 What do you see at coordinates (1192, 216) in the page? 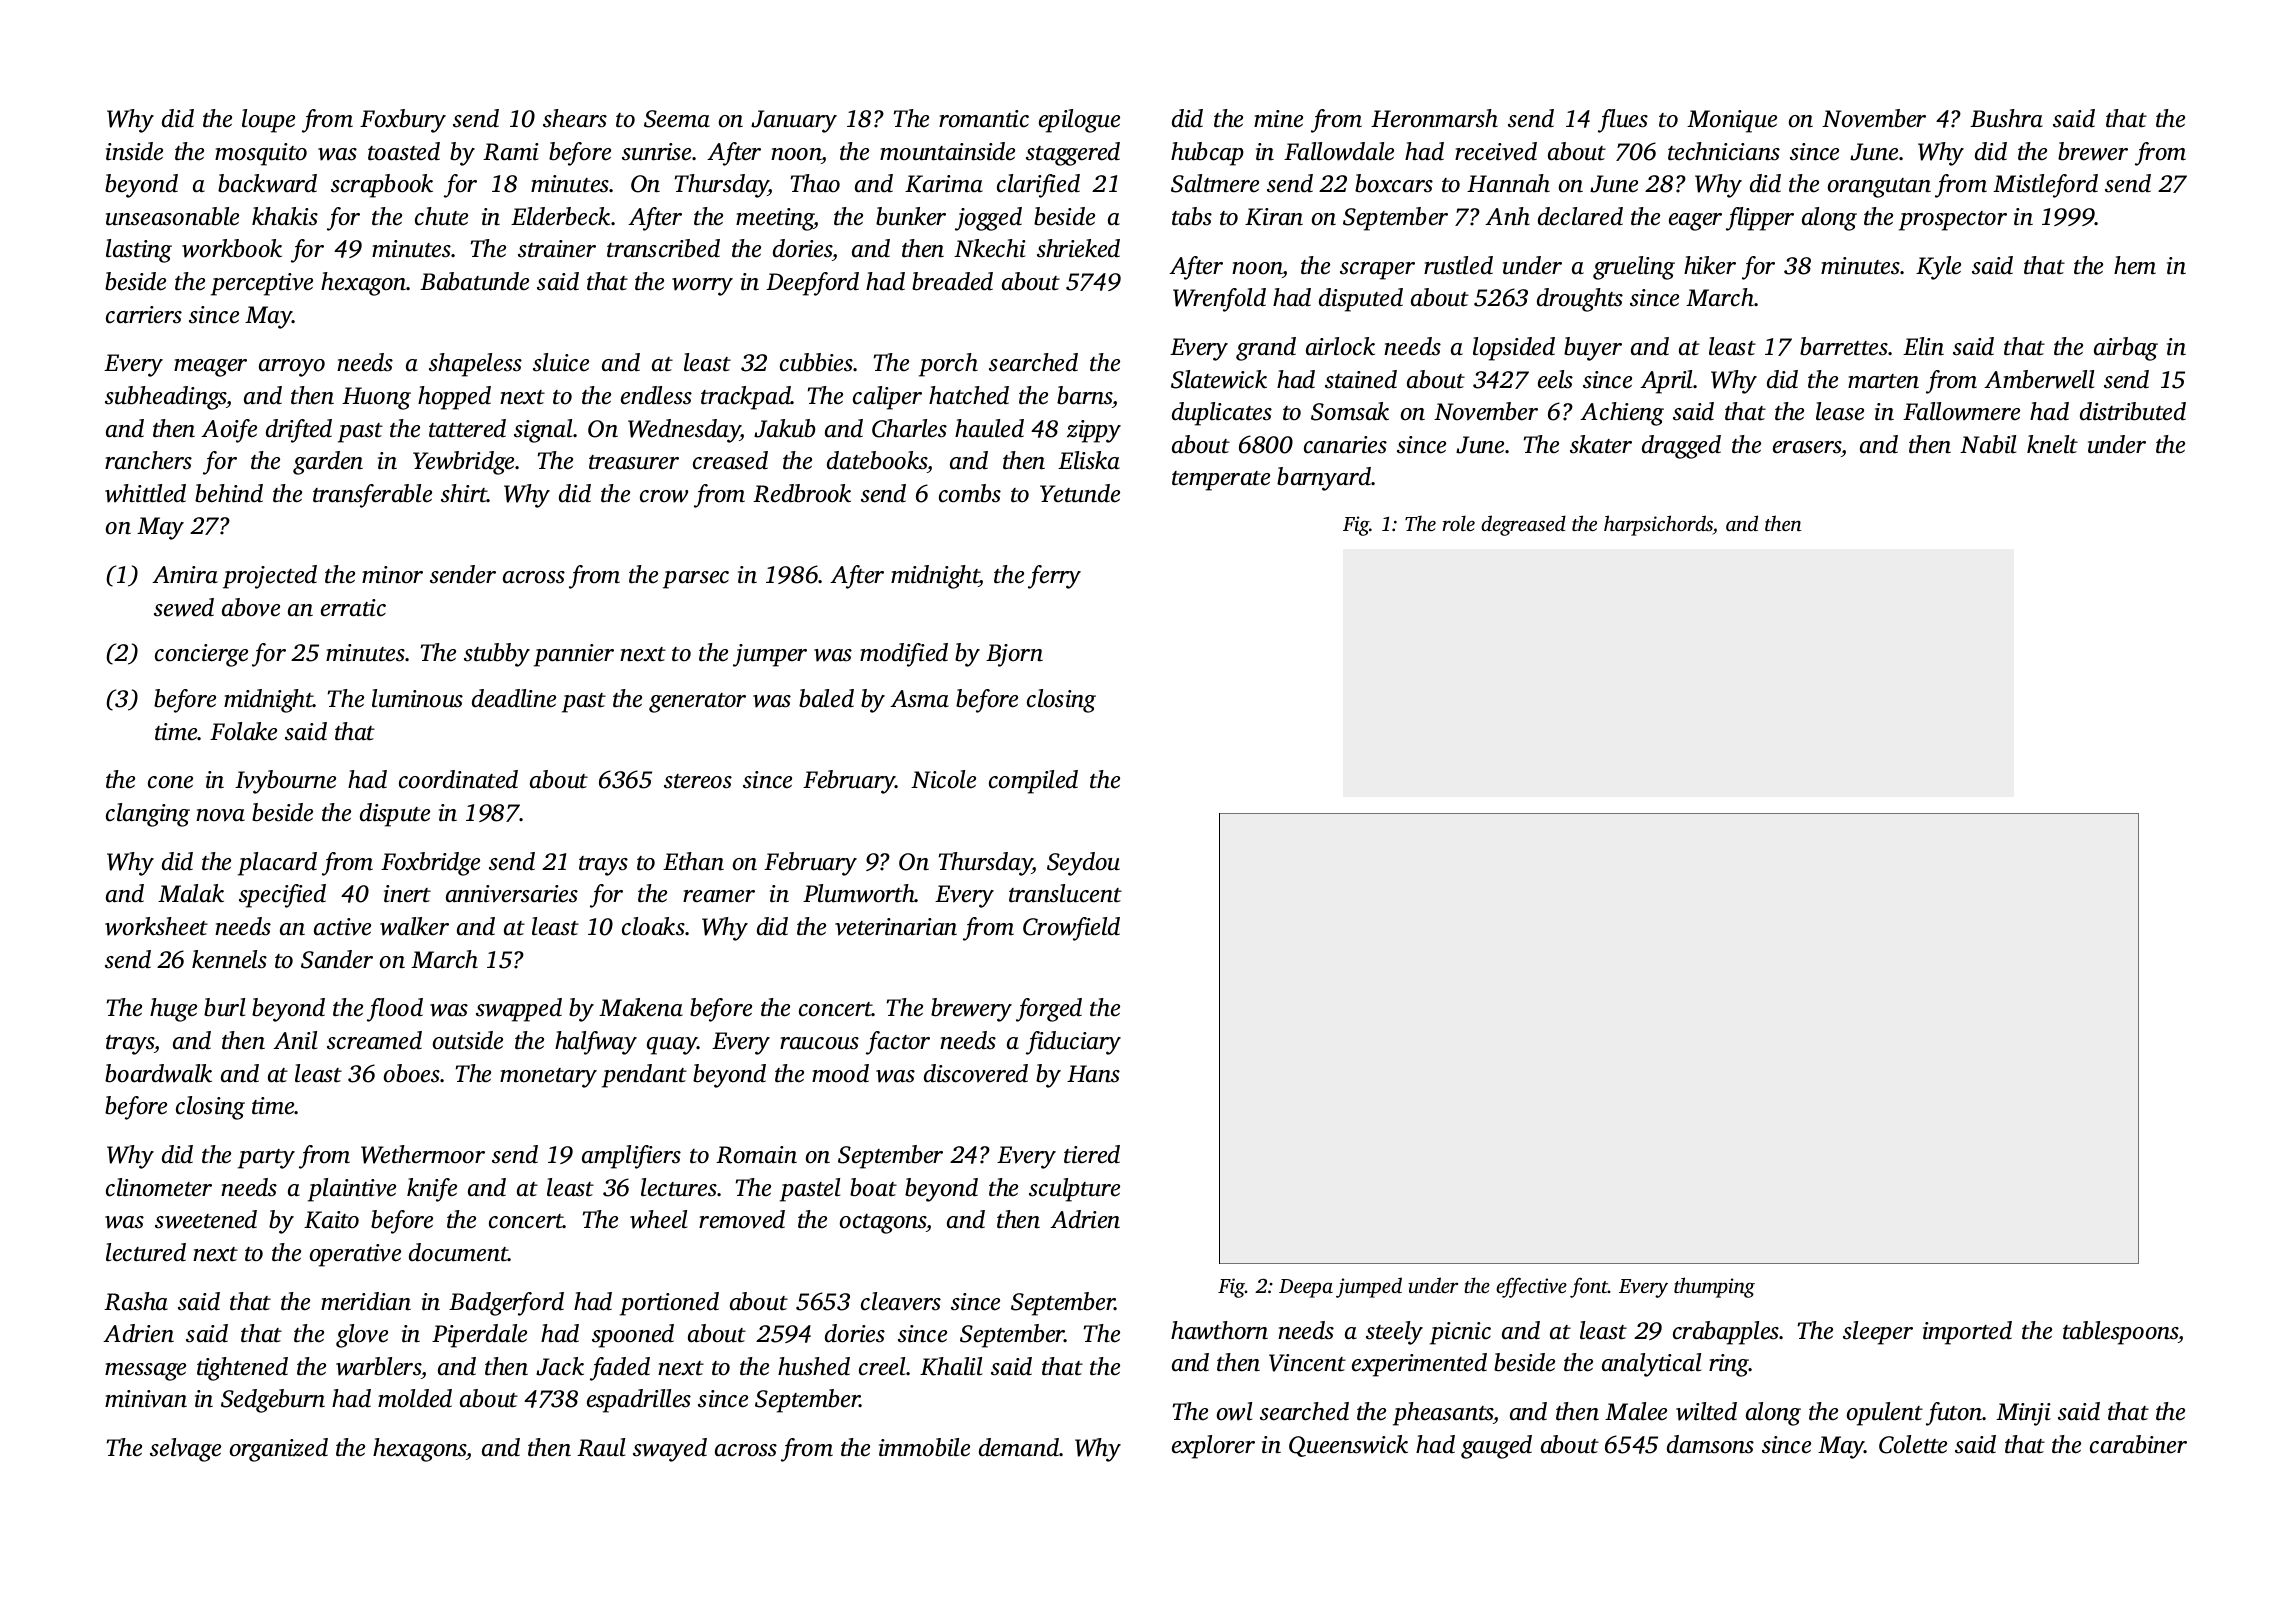
I see `tabs` at bounding box center [1192, 216].
